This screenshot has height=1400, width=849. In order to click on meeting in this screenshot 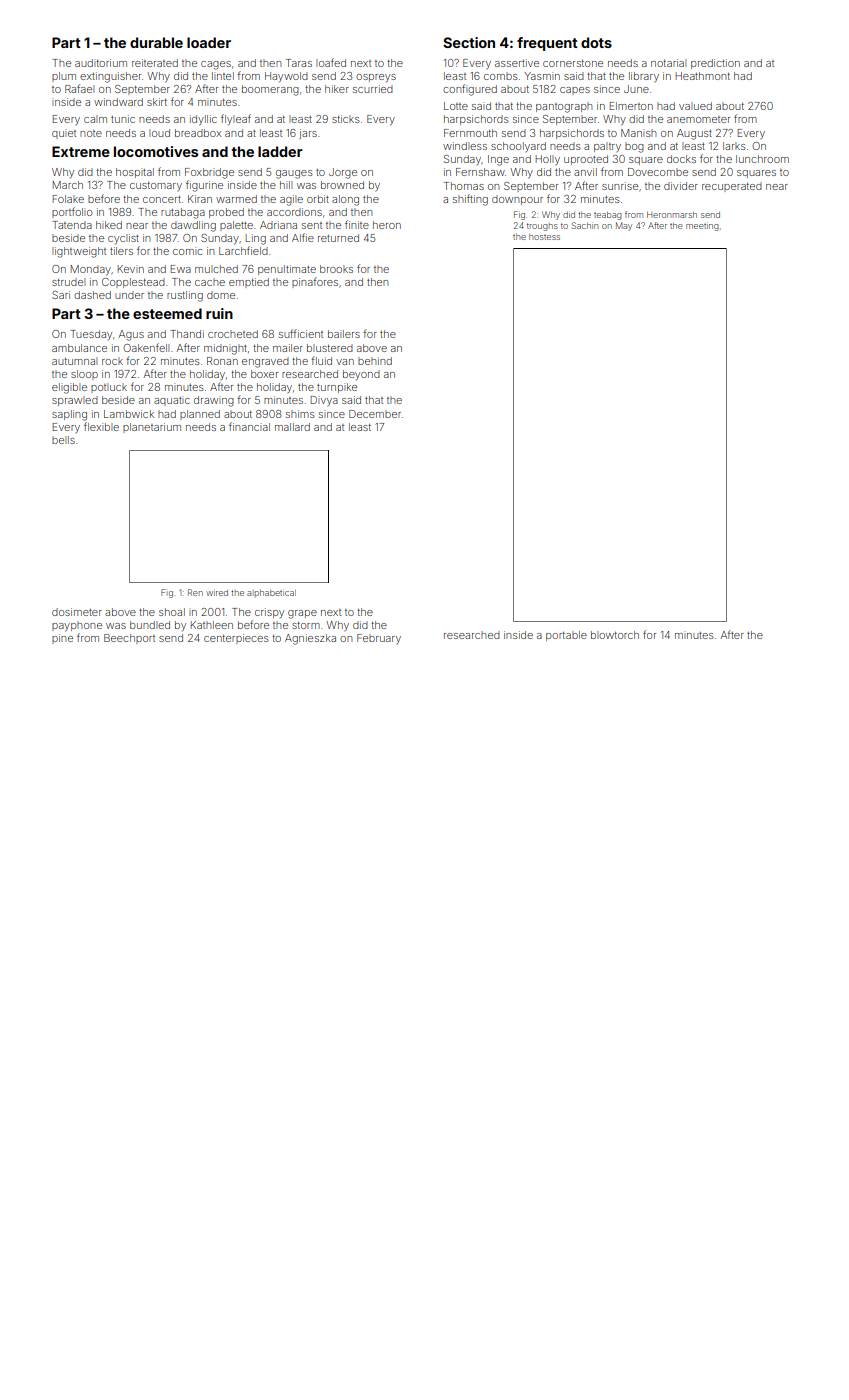, I will do `click(702, 226)`.
